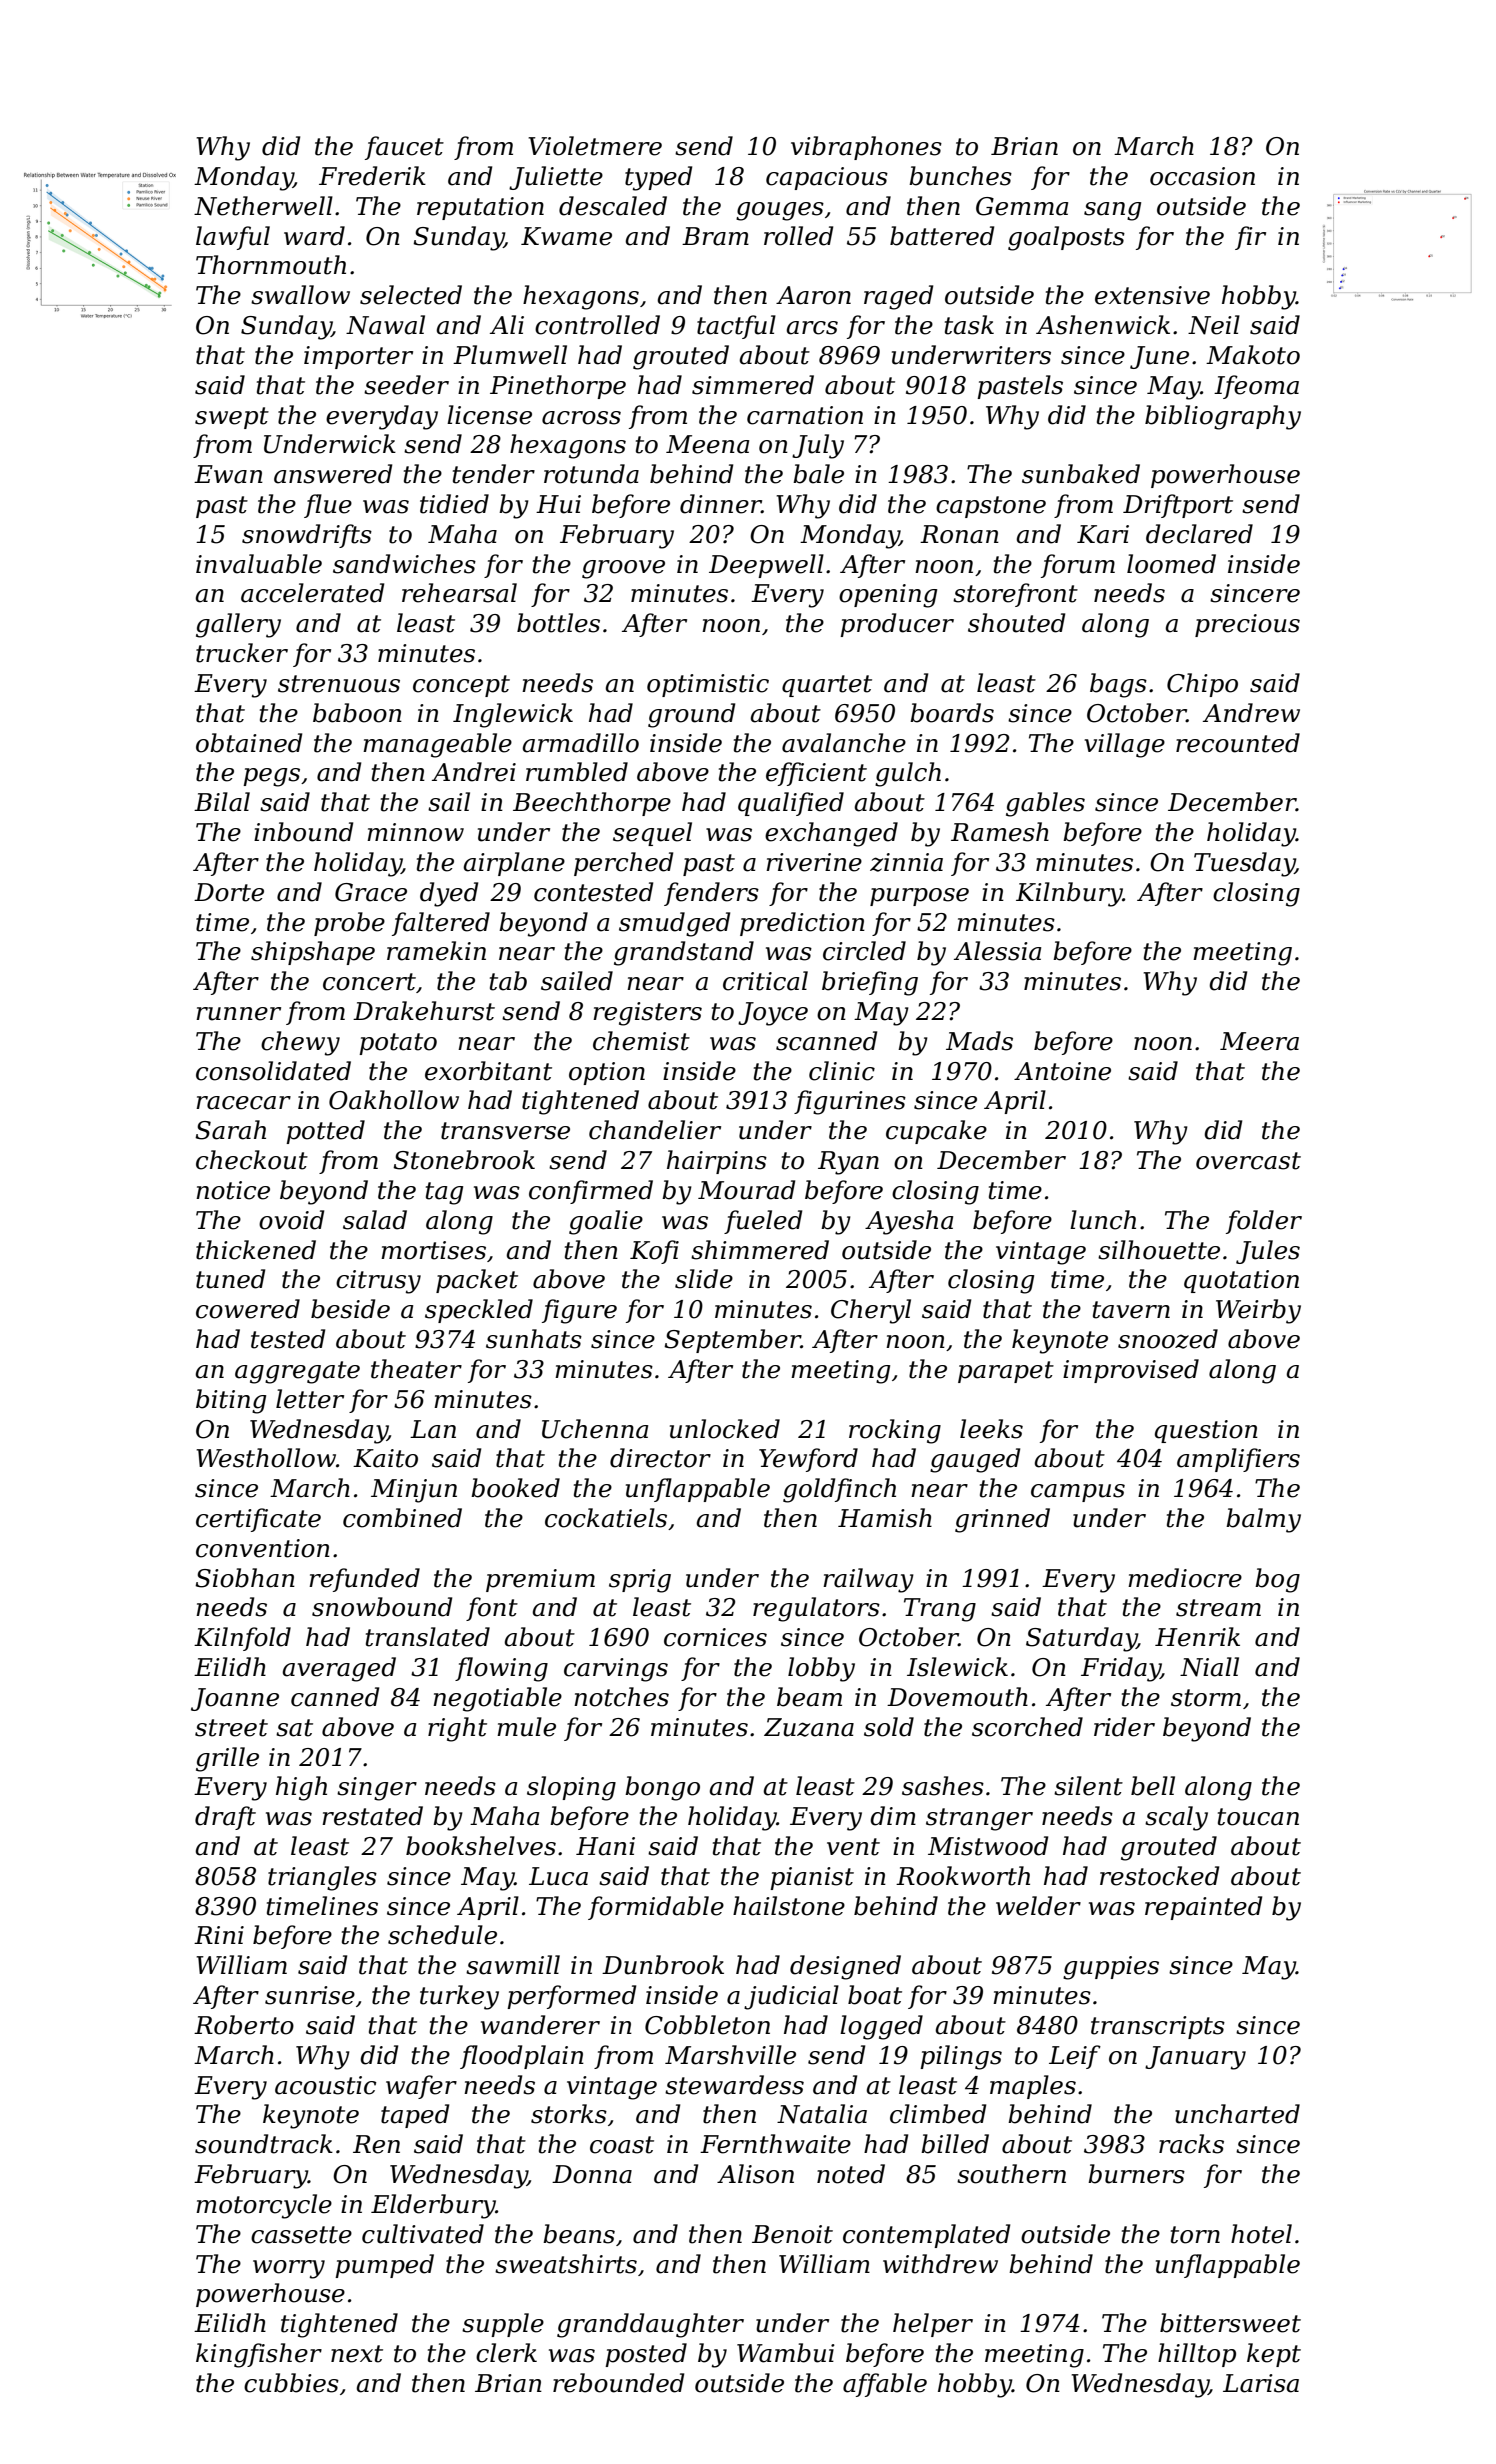 This screenshot has width=1496, height=2464. I want to click on chandelier, so click(655, 1130).
